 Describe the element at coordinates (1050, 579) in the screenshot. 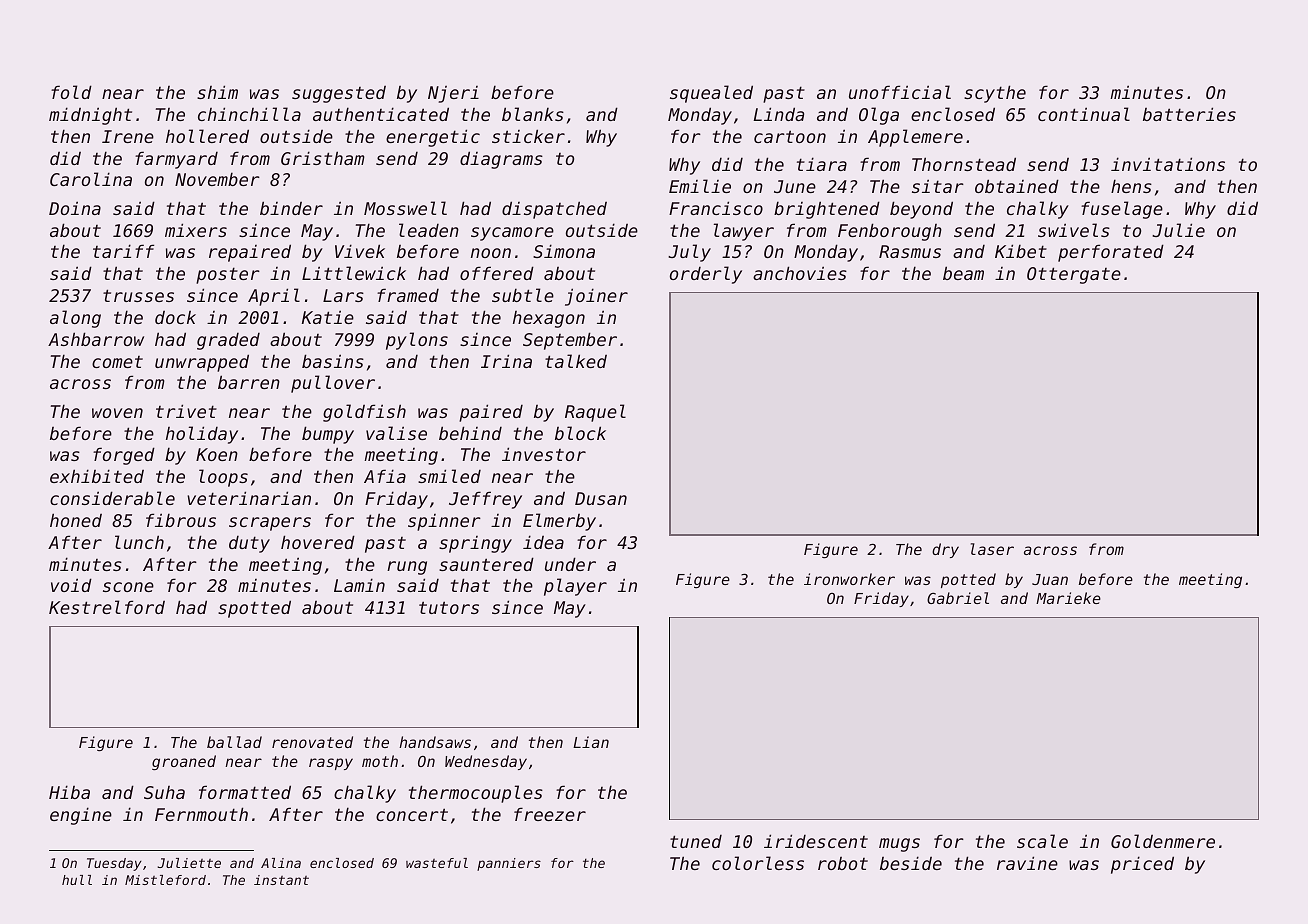

I see `Juan` at that location.
